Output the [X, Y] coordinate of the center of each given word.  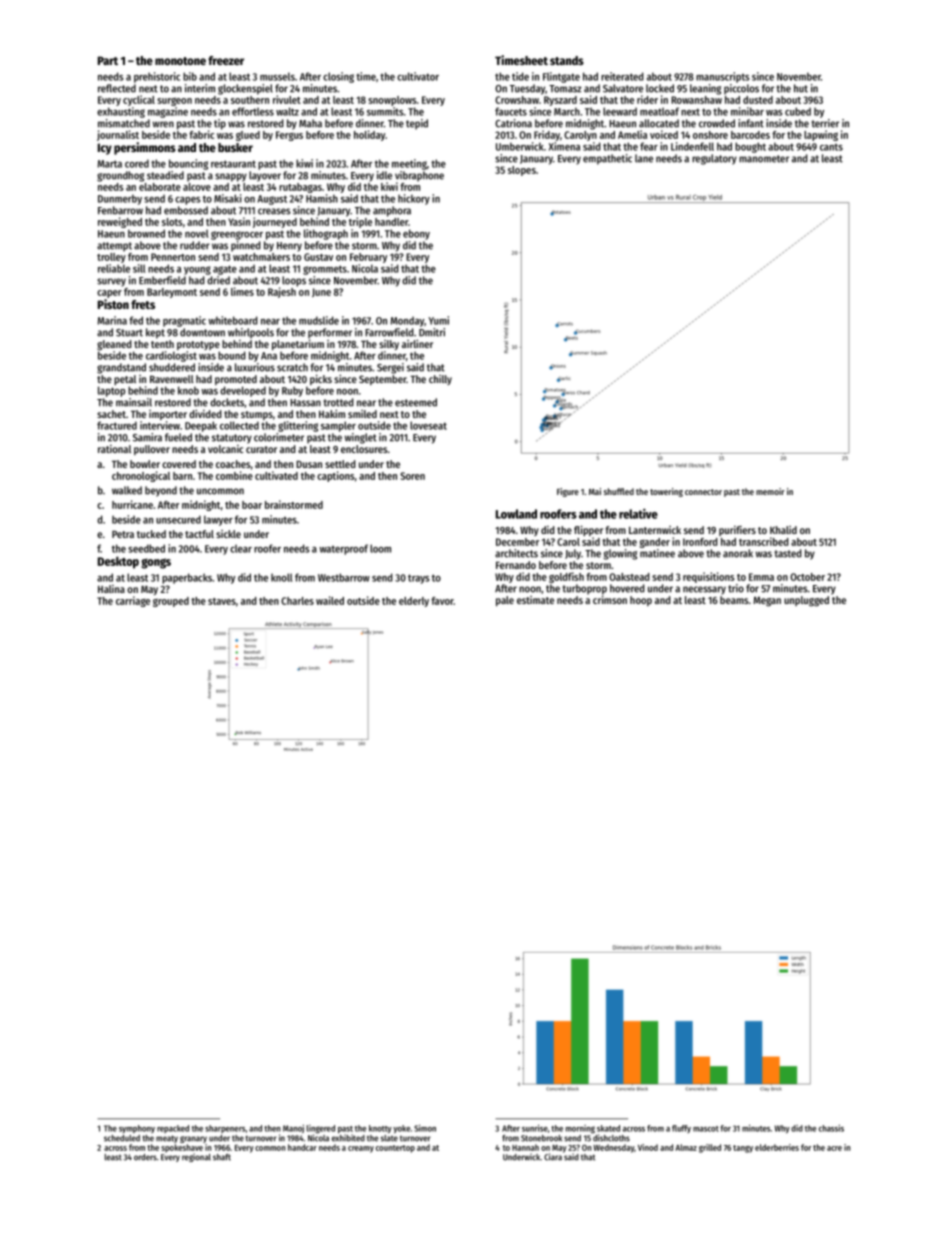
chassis [831, 1128]
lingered [321, 1129]
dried [218, 280]
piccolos [741, 89]
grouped [171, 602]
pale [505, 601]
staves [222, 601]
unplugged [806, 601]
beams [734, 600]
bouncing [188, 164]
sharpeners [225, 1129]
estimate [535, 600]
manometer [764, 159]
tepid [417, 124]
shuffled [619, 491]
